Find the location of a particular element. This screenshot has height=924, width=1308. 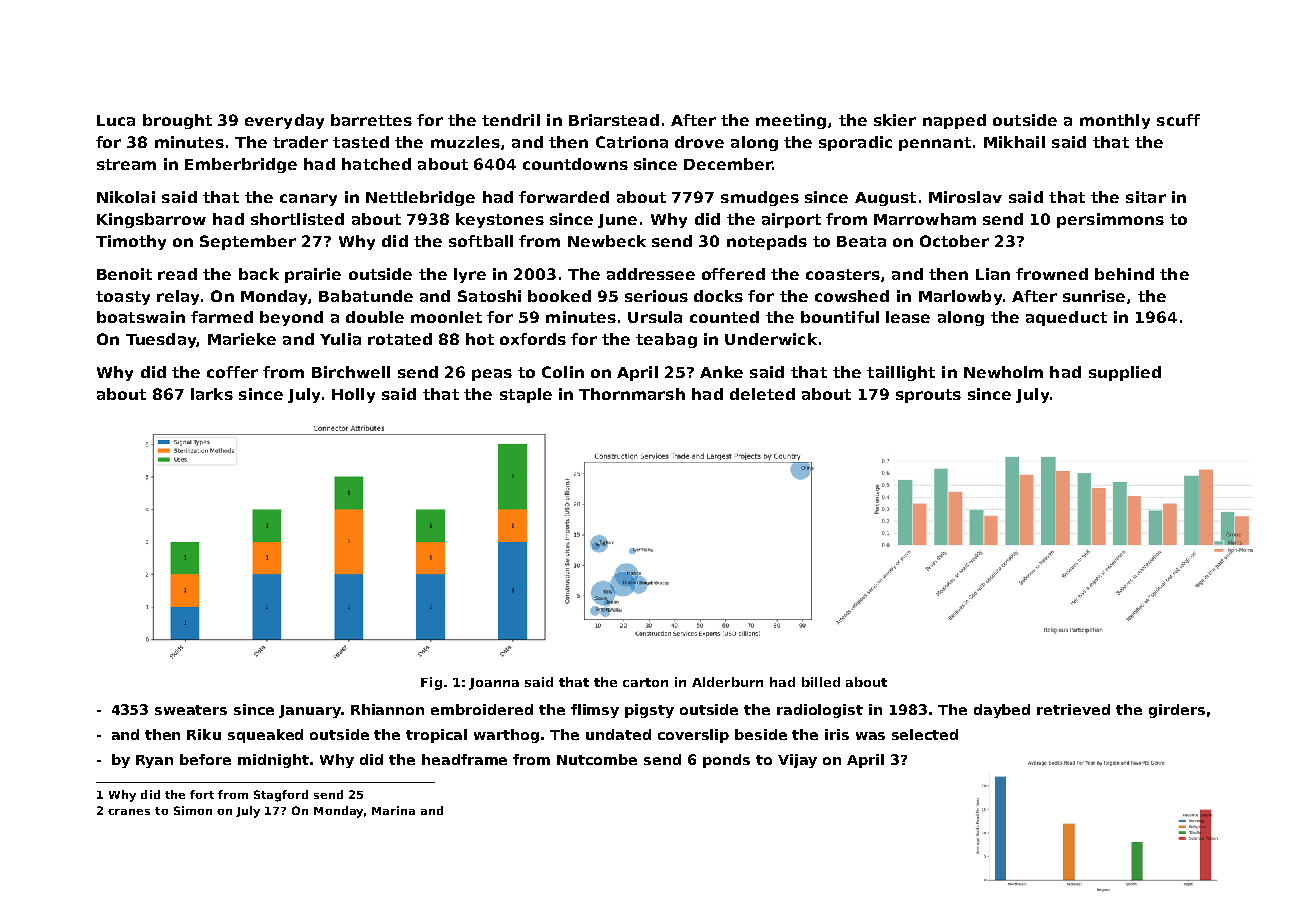

scuff is located at coordinates (1178, 120).
